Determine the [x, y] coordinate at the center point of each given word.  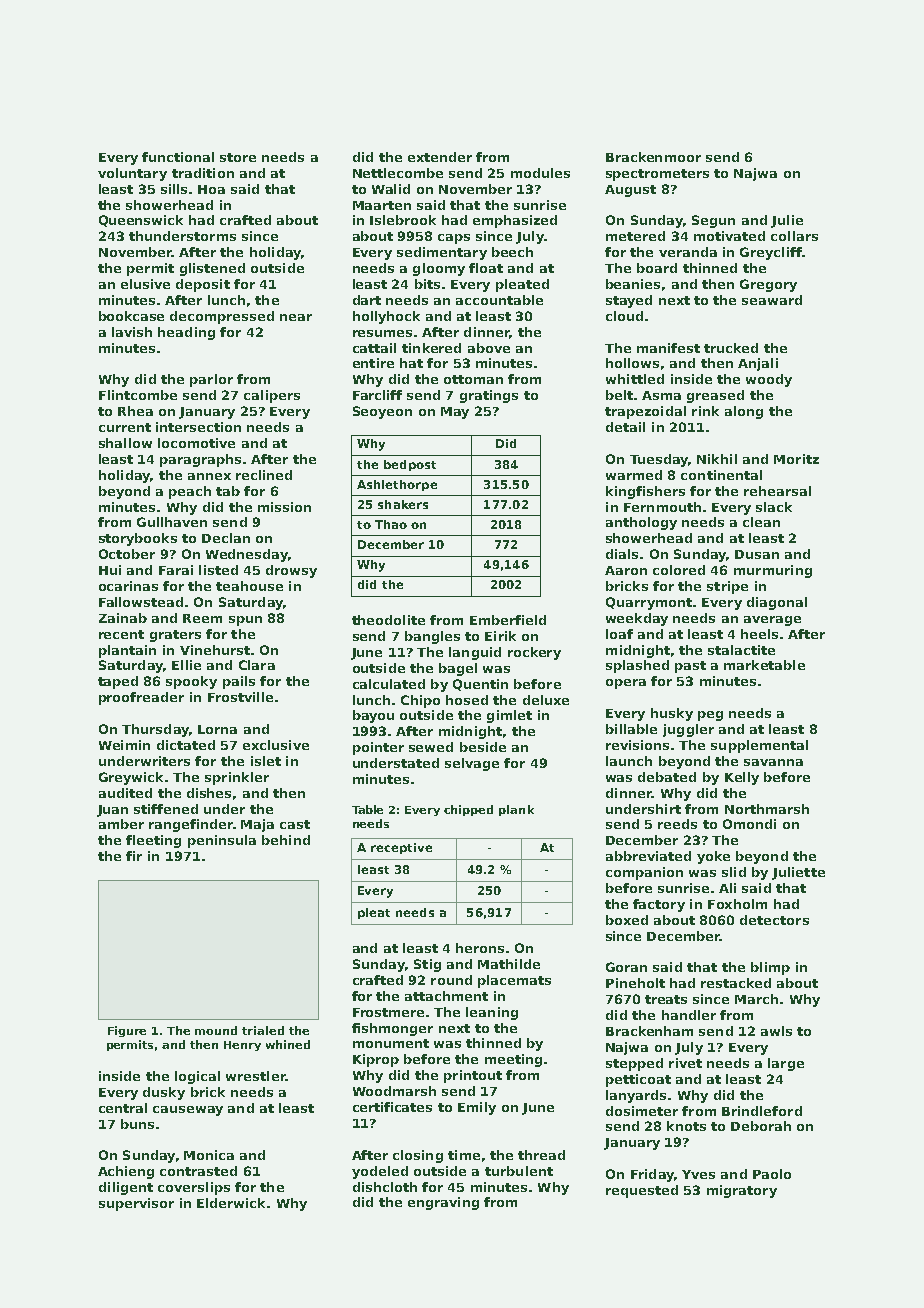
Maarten [382, 205]
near [296, 317]
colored [679, 570]
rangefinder [191, 825]
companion [644, 873]
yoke [713, 857]
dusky [164, 1093]
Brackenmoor [653, 157]
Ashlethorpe [397, 485]
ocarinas [128, 586]
